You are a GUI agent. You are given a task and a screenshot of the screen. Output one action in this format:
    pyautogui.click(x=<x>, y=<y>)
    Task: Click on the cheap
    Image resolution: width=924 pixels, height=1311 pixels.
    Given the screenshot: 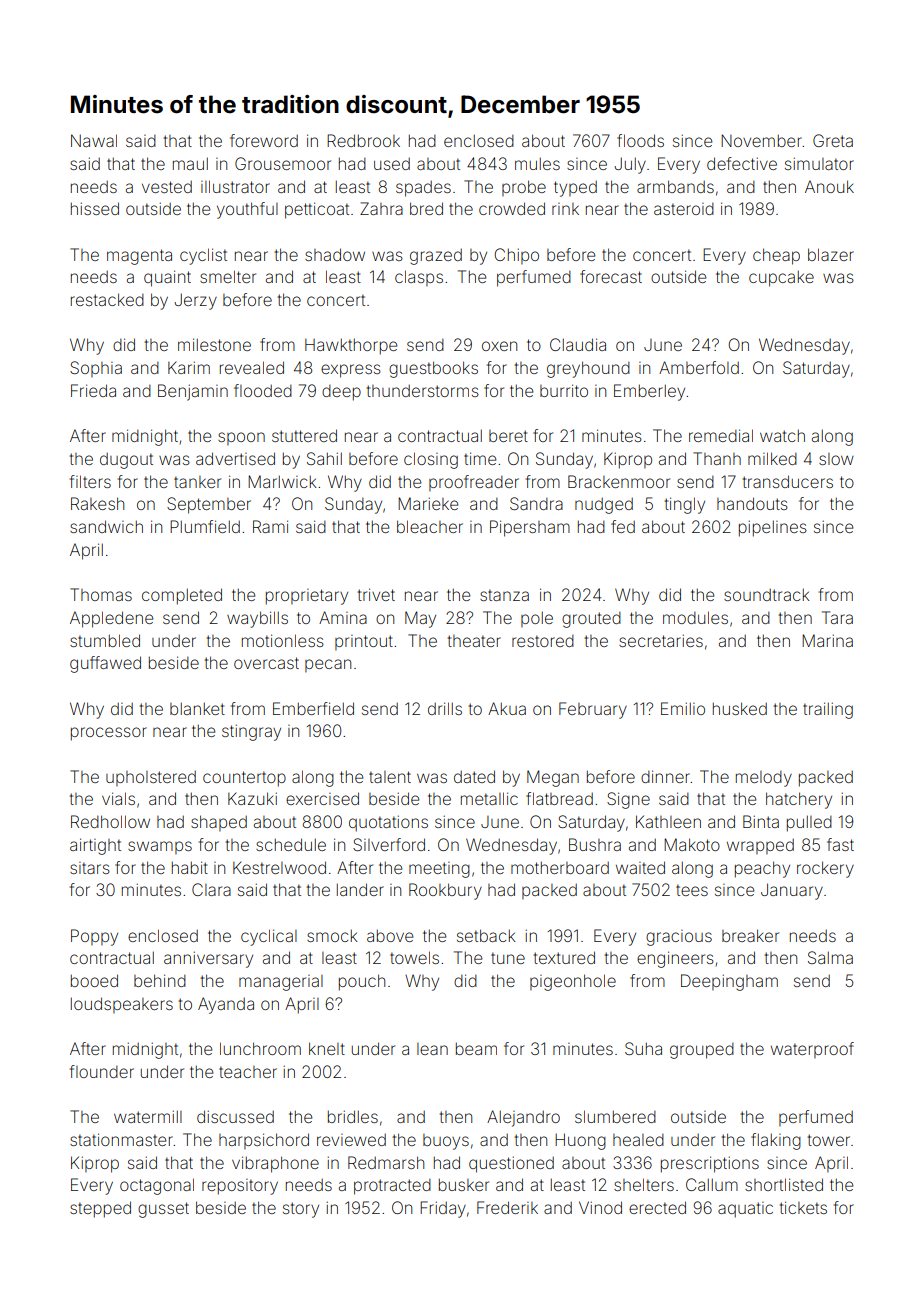 What is the action you would take?
    pyautogui.click(x=776, y=256)
